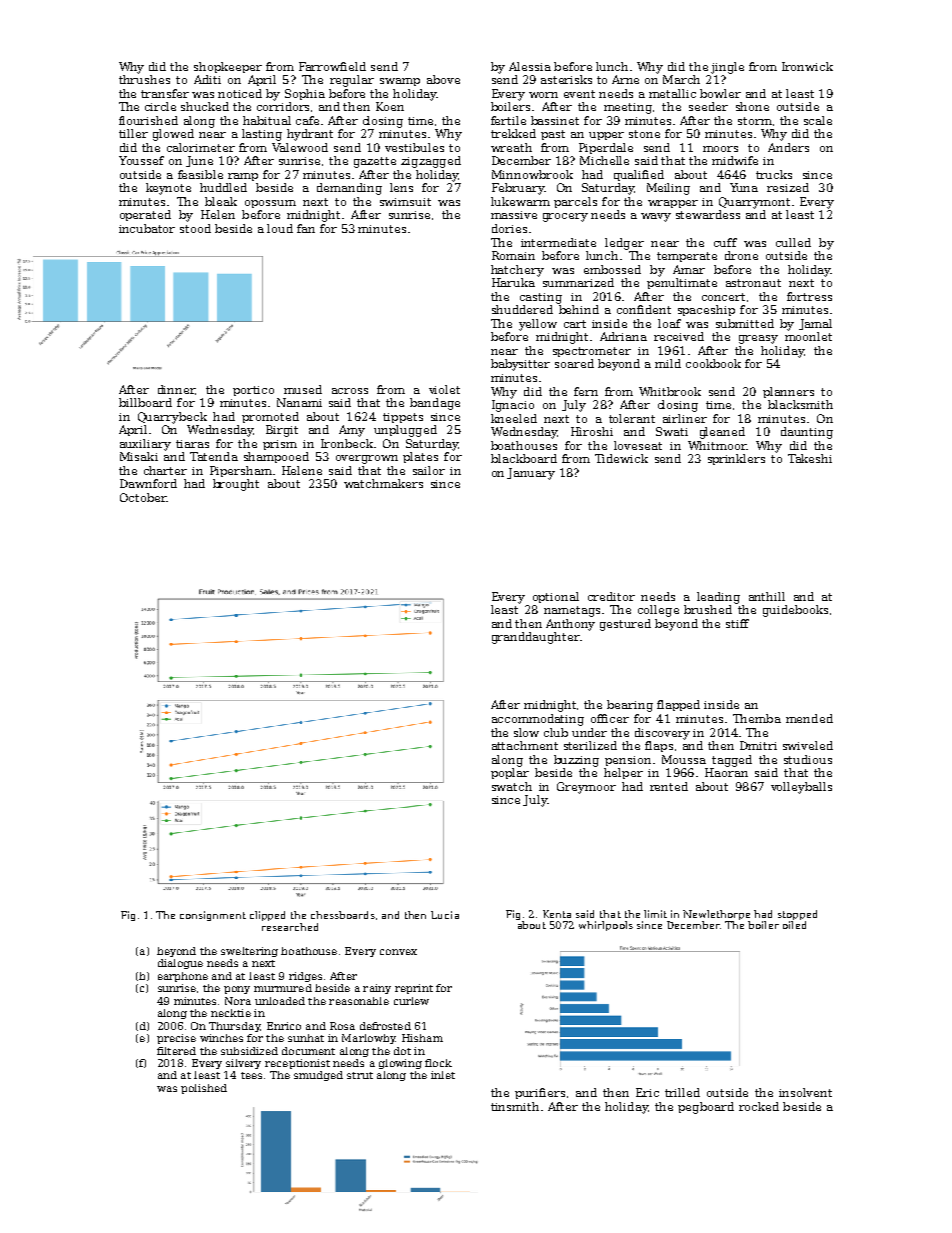 The width and height of the screenshot is (952, 1233). What do you see at coordinates (251, 1075) in the screenshot?
I see `tees` at bounding box center [251, 1075].
